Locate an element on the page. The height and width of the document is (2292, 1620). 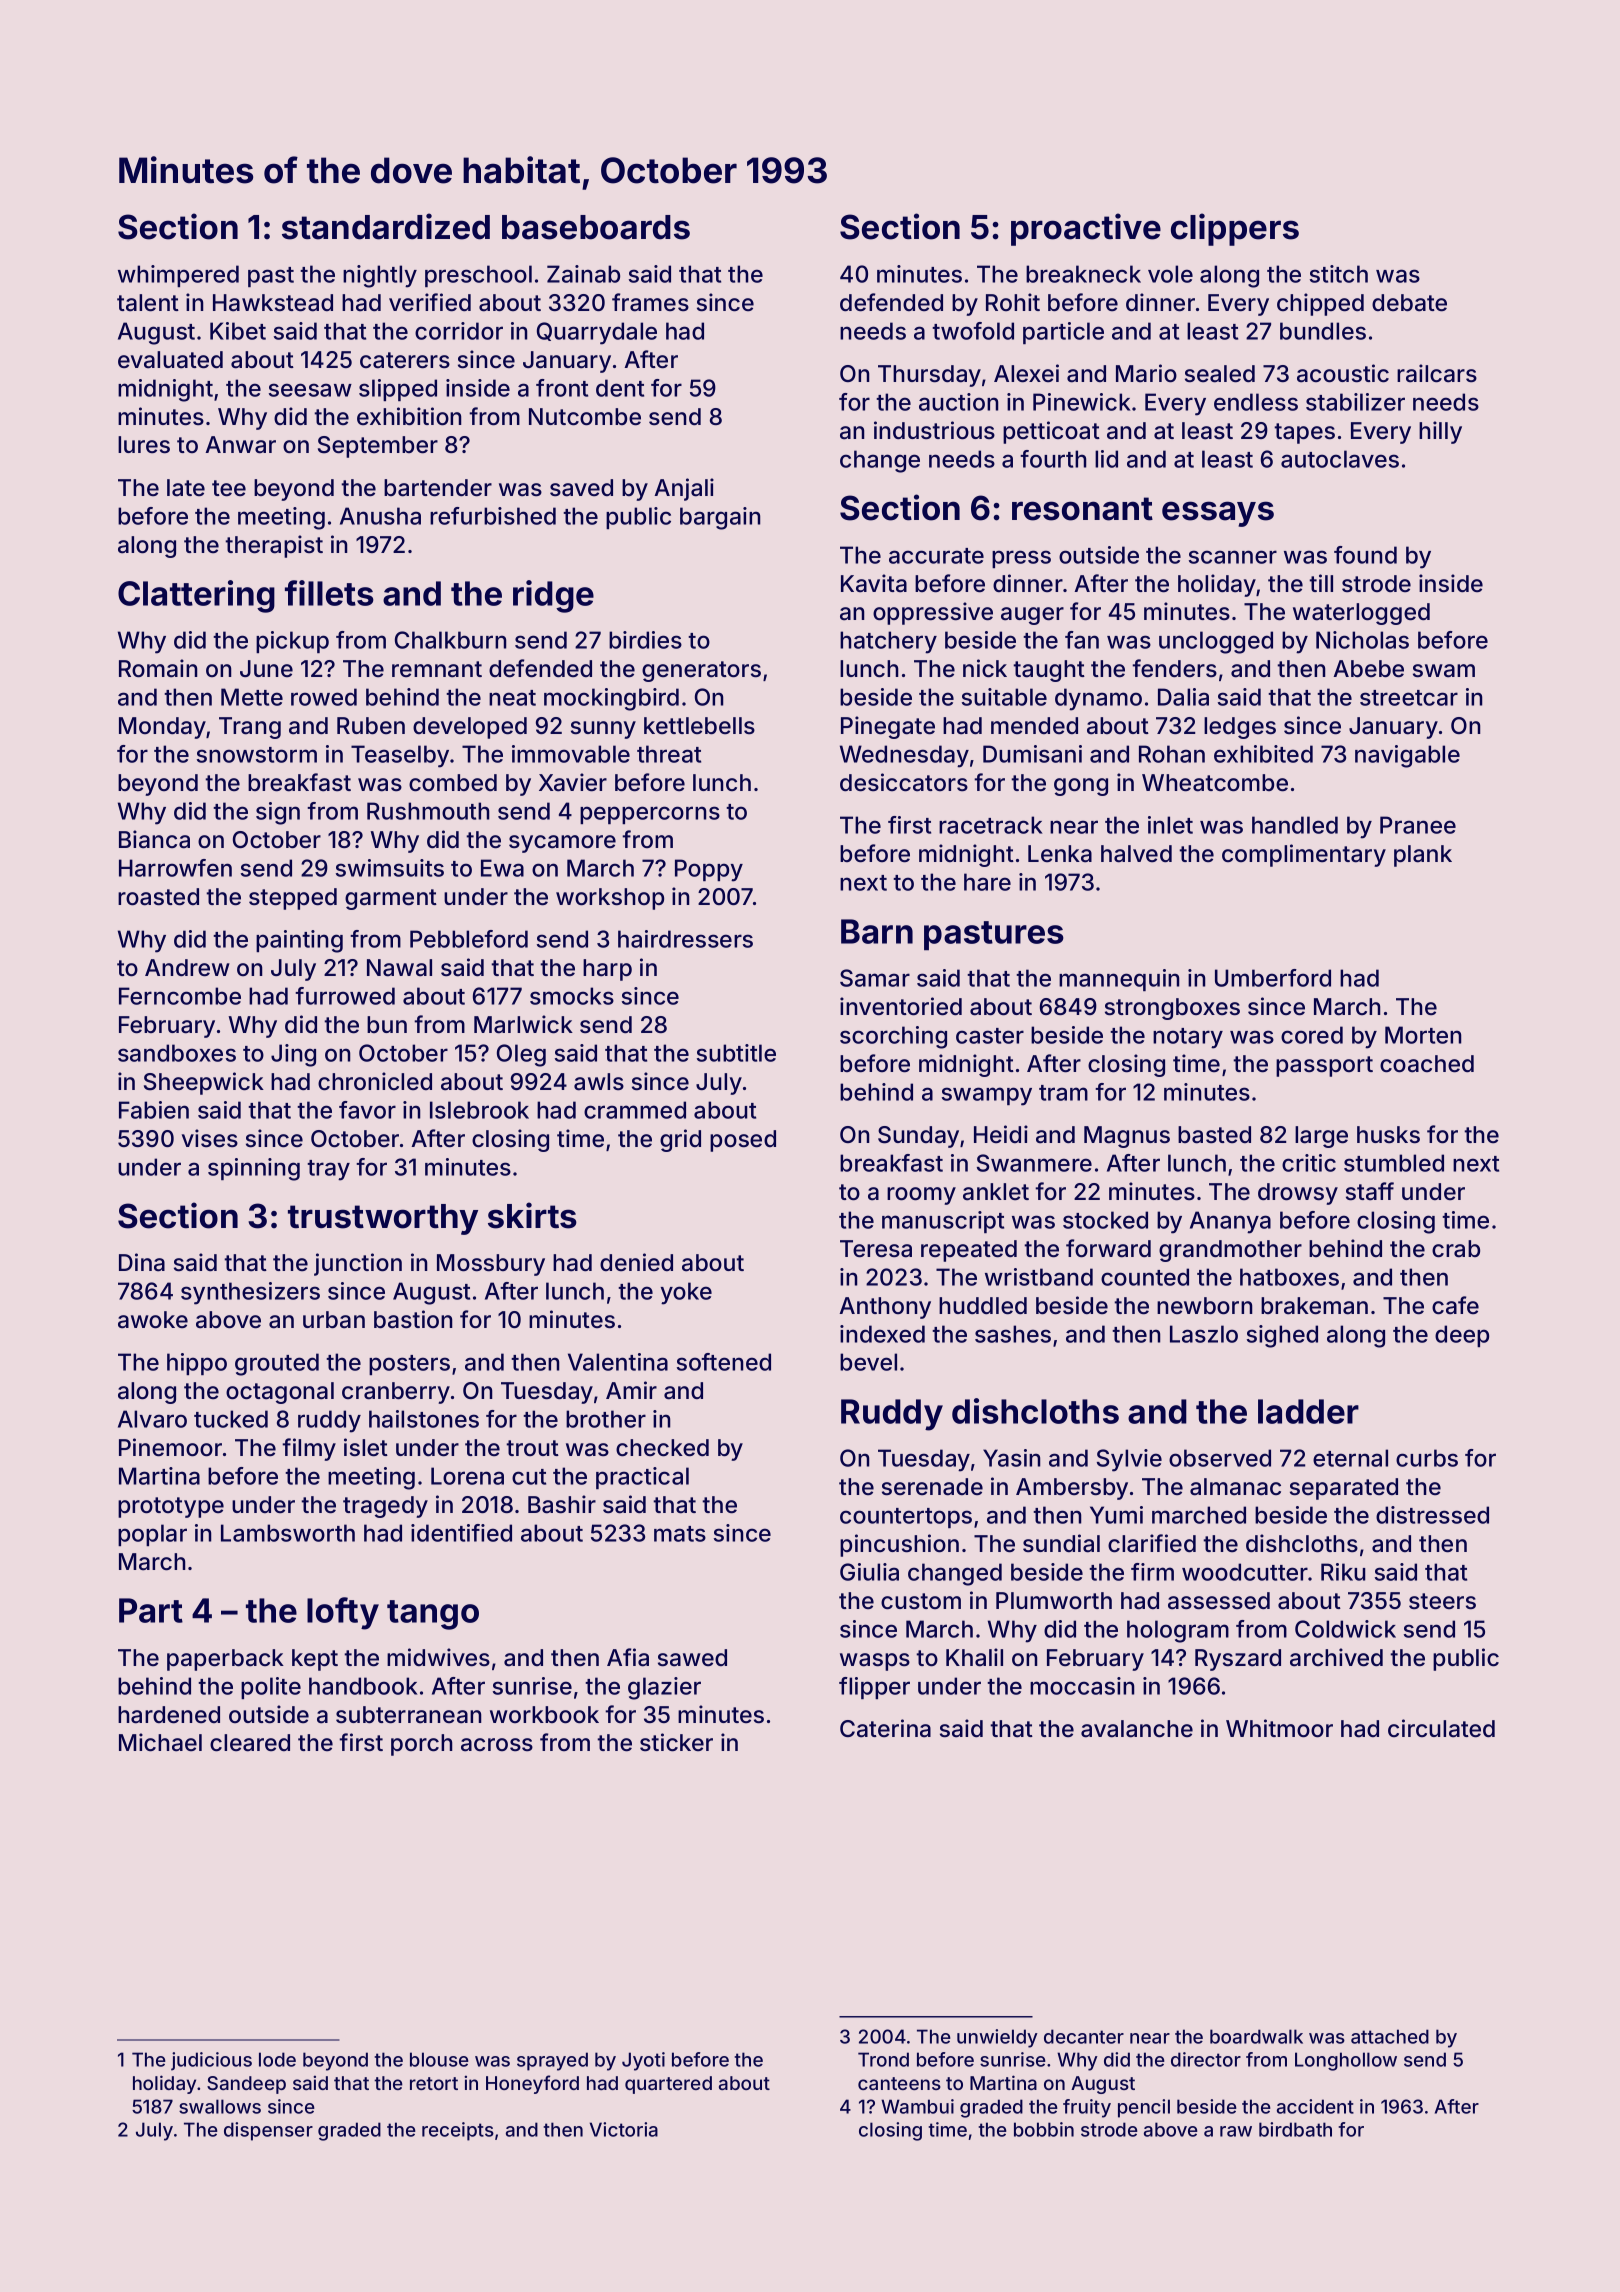
curbs is located at coordinates (1427, 1458).
